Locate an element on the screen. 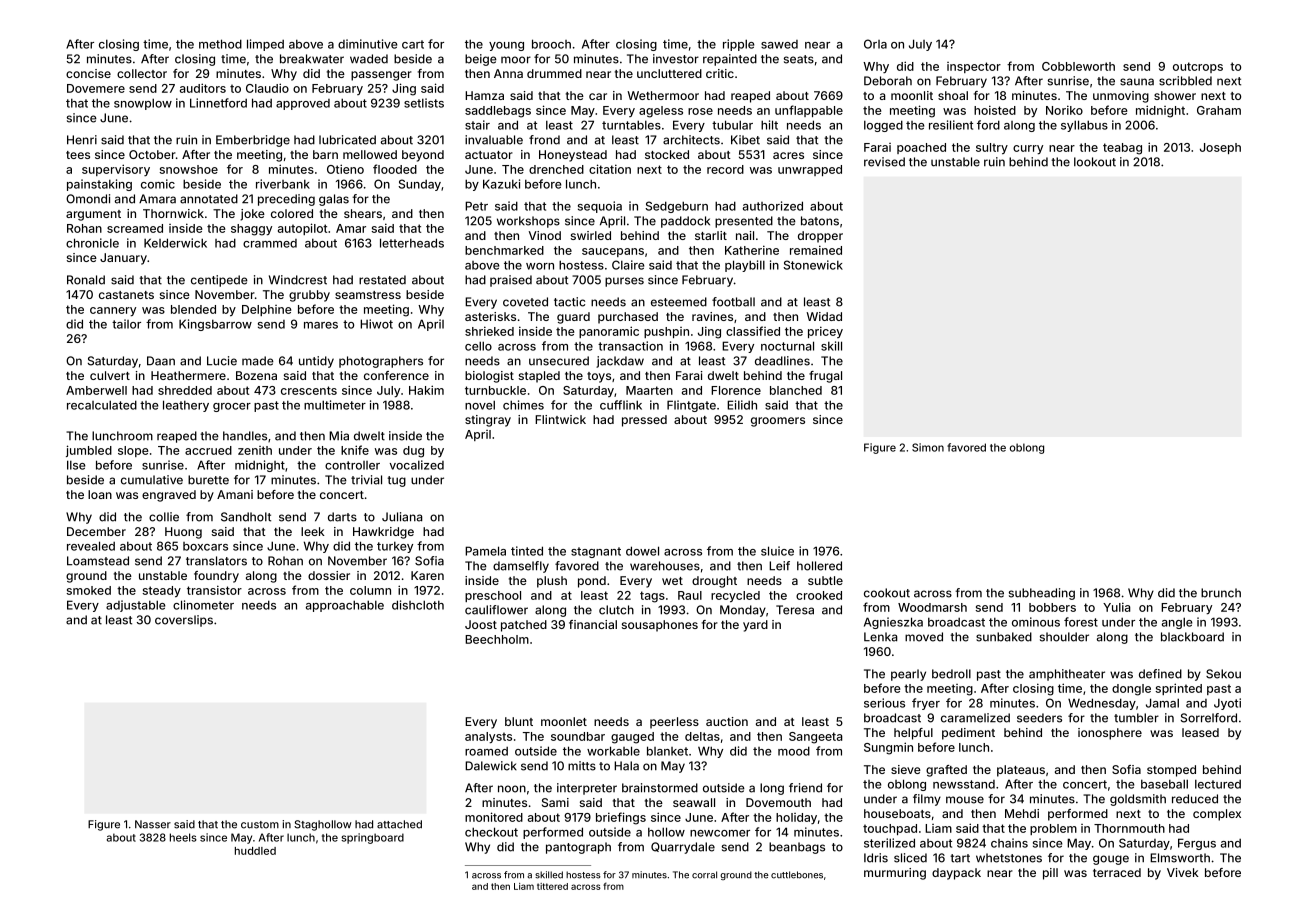 This screenshot has width=1308, height=924. Nasser is located at coordinates (153, 824).
